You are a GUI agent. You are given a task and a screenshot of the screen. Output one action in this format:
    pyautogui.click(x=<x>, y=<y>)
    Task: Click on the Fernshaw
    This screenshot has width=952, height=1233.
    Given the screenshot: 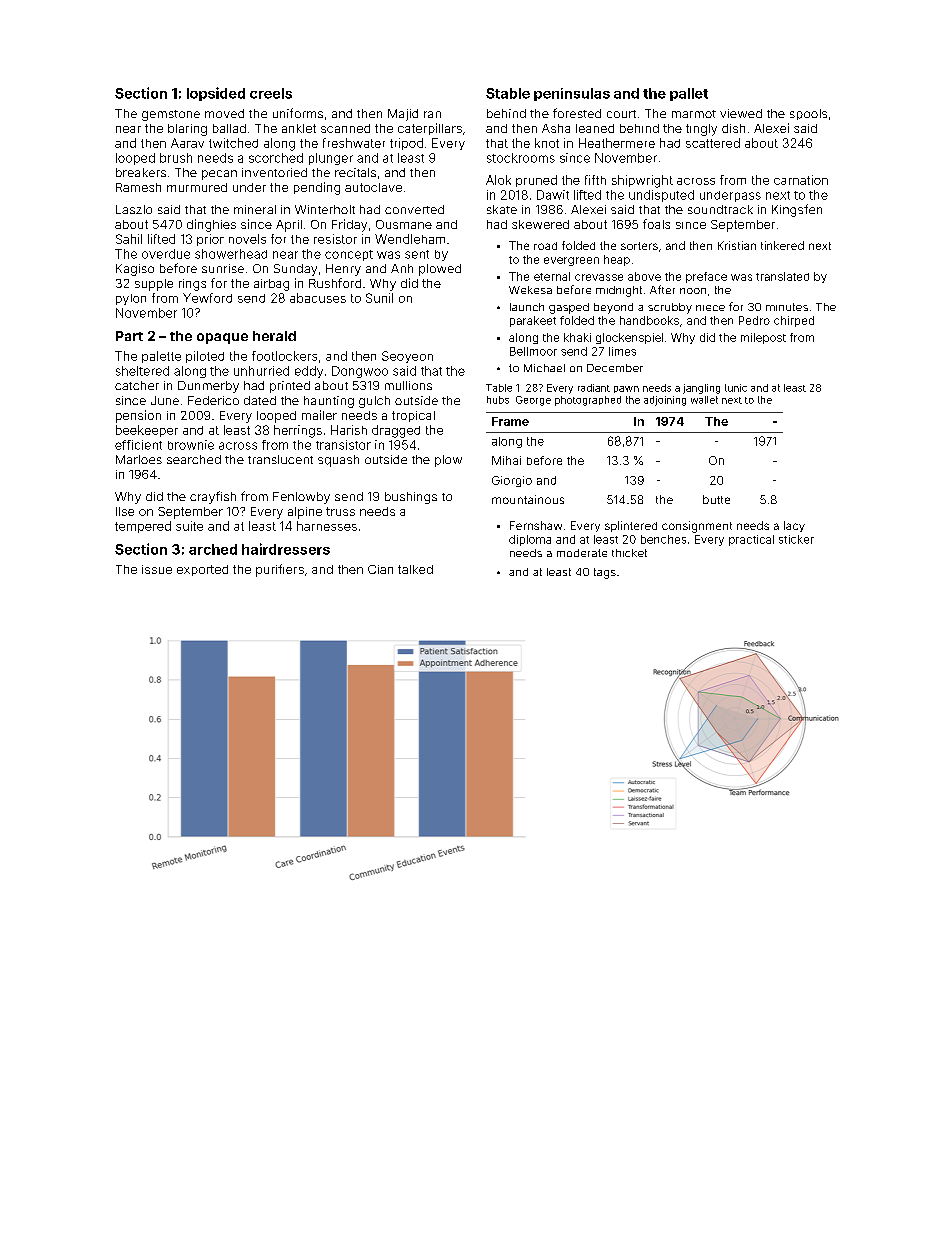 What is the action you would take?
    pyautogui.click(x=536, y=525)
